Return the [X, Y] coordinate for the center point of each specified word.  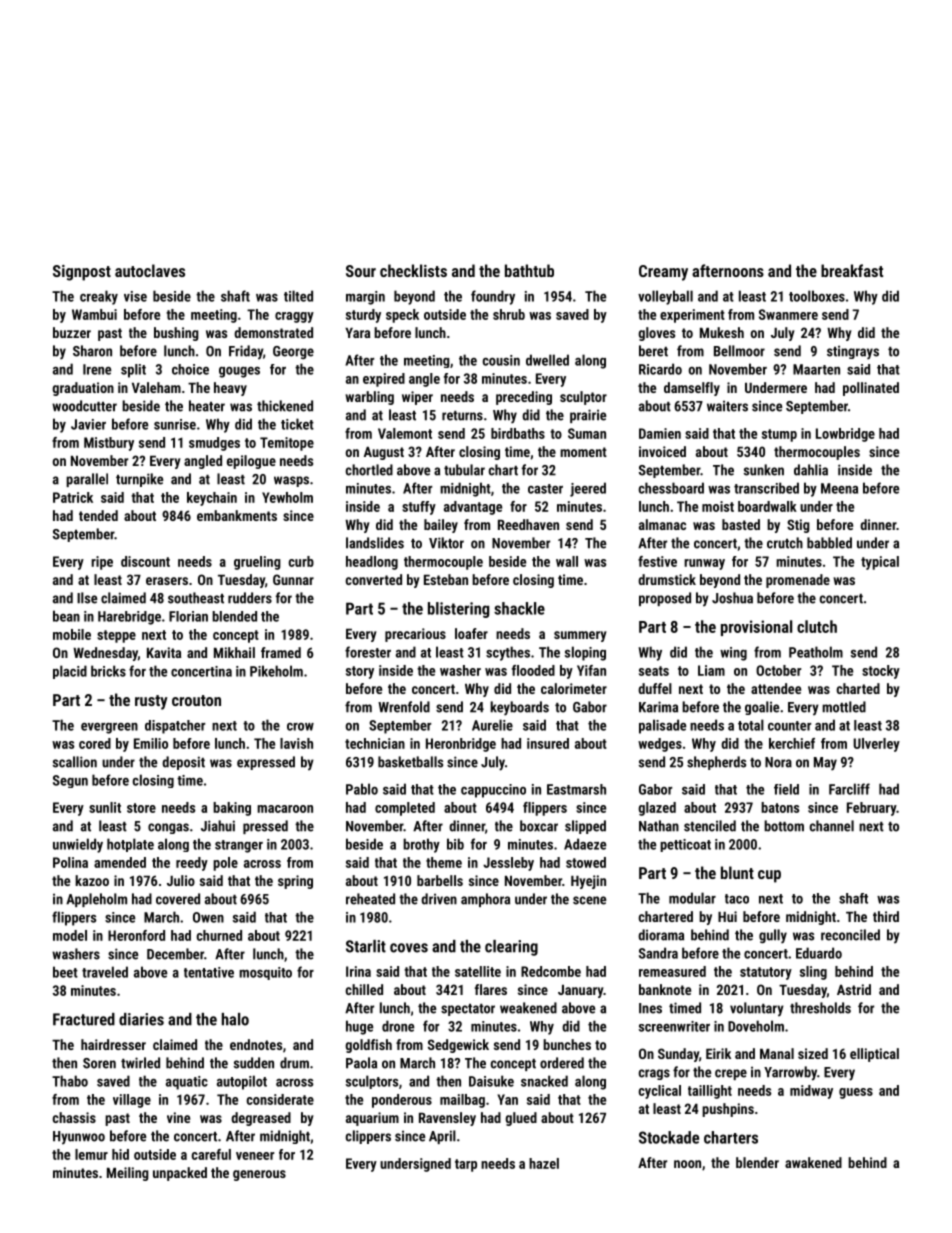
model [70, 935]
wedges [660, 745]
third [886, 916]
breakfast [852, 270]
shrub [509, 314]
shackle [519, 608]
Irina [358, 971]
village [132, 1101]
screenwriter [674, 1026]
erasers [167, 581]
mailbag [462, 1101]
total [751, 725]
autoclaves [150, 270]
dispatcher [175, 727]
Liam [711, 670]
